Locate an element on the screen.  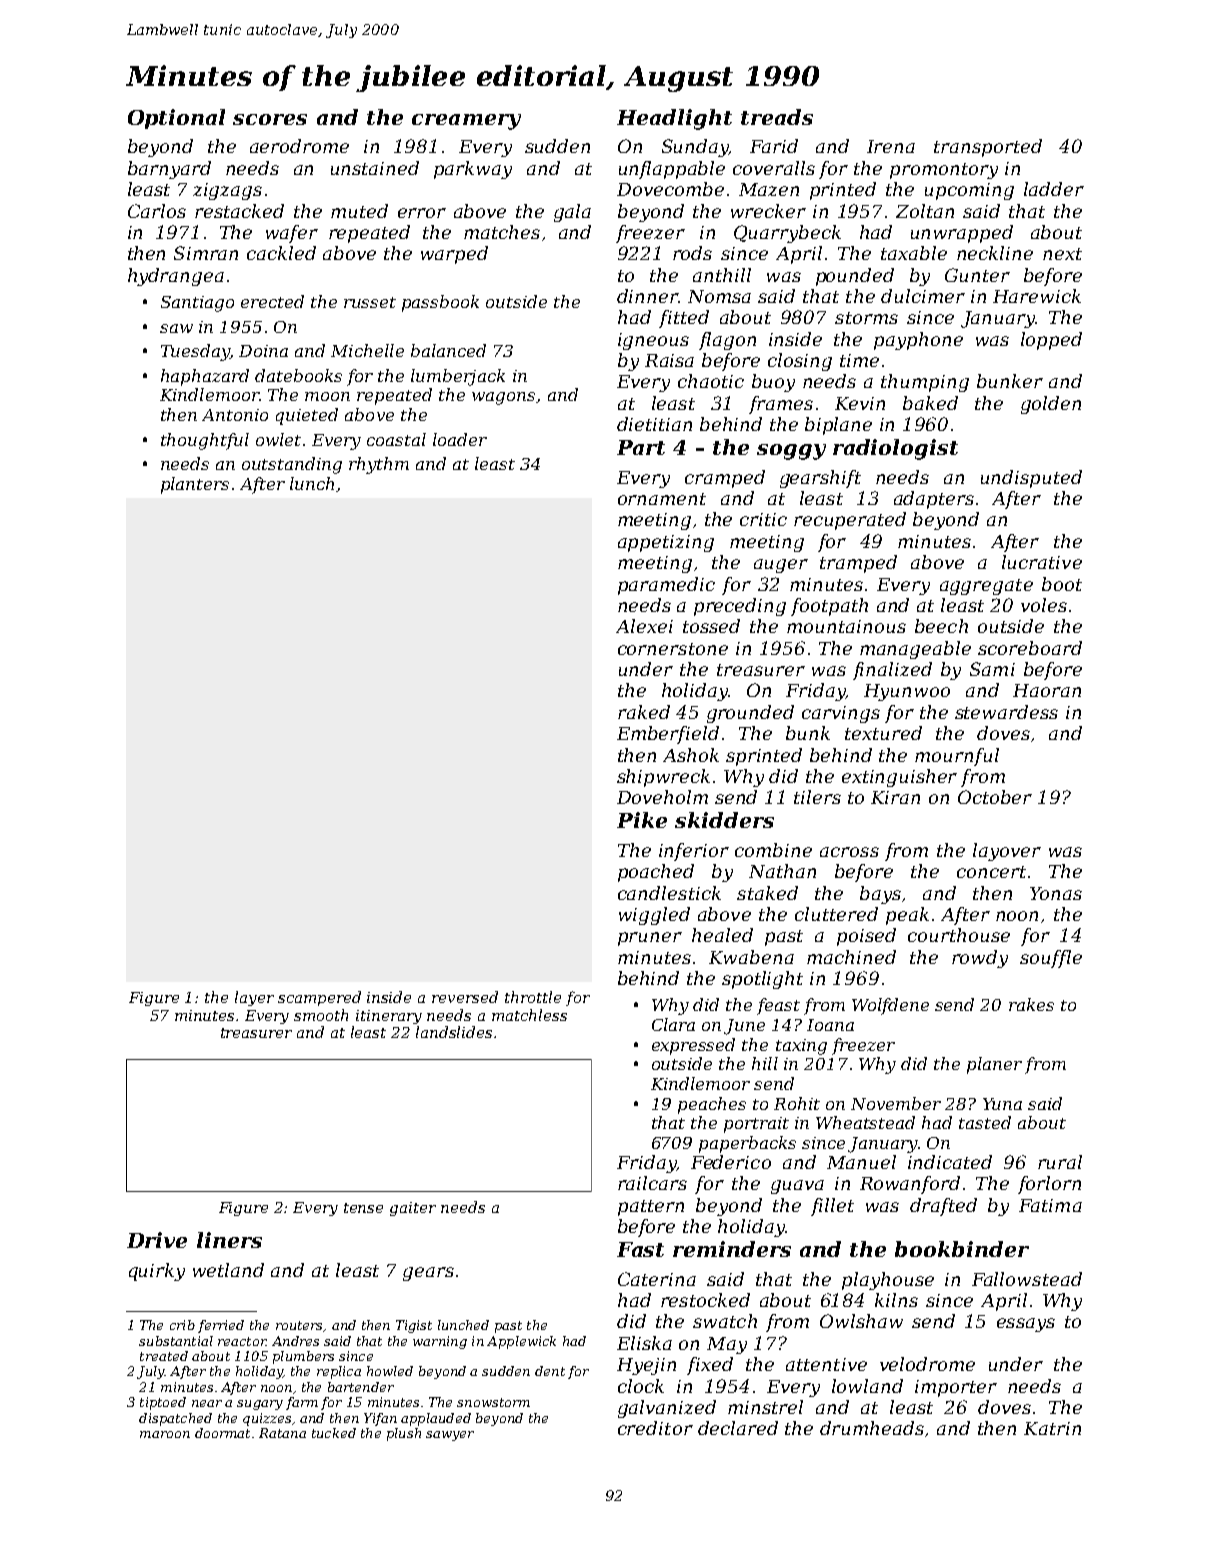
adapters is located at coordinates (934, 500).
